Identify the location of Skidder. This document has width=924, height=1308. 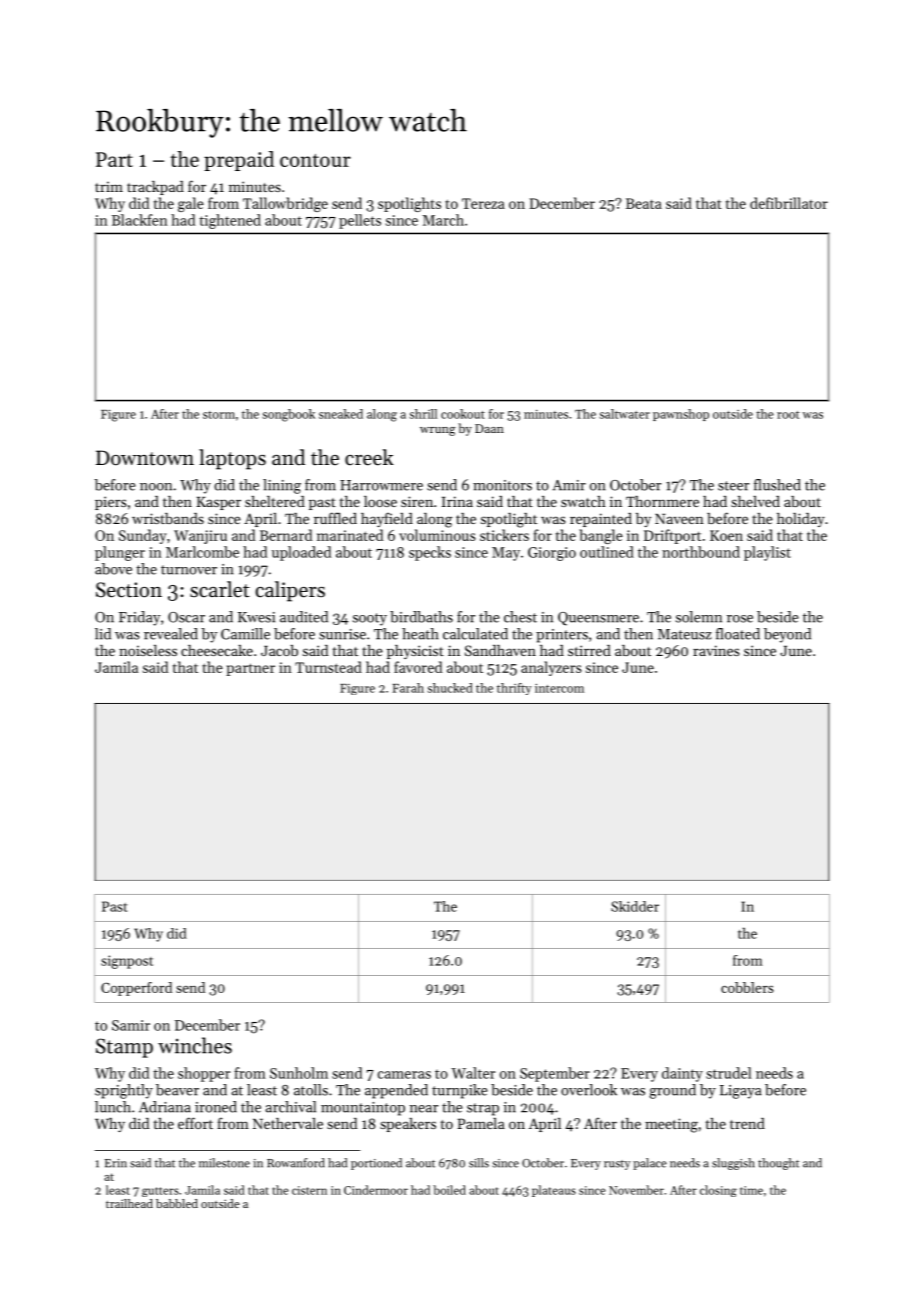
(635, 906).
